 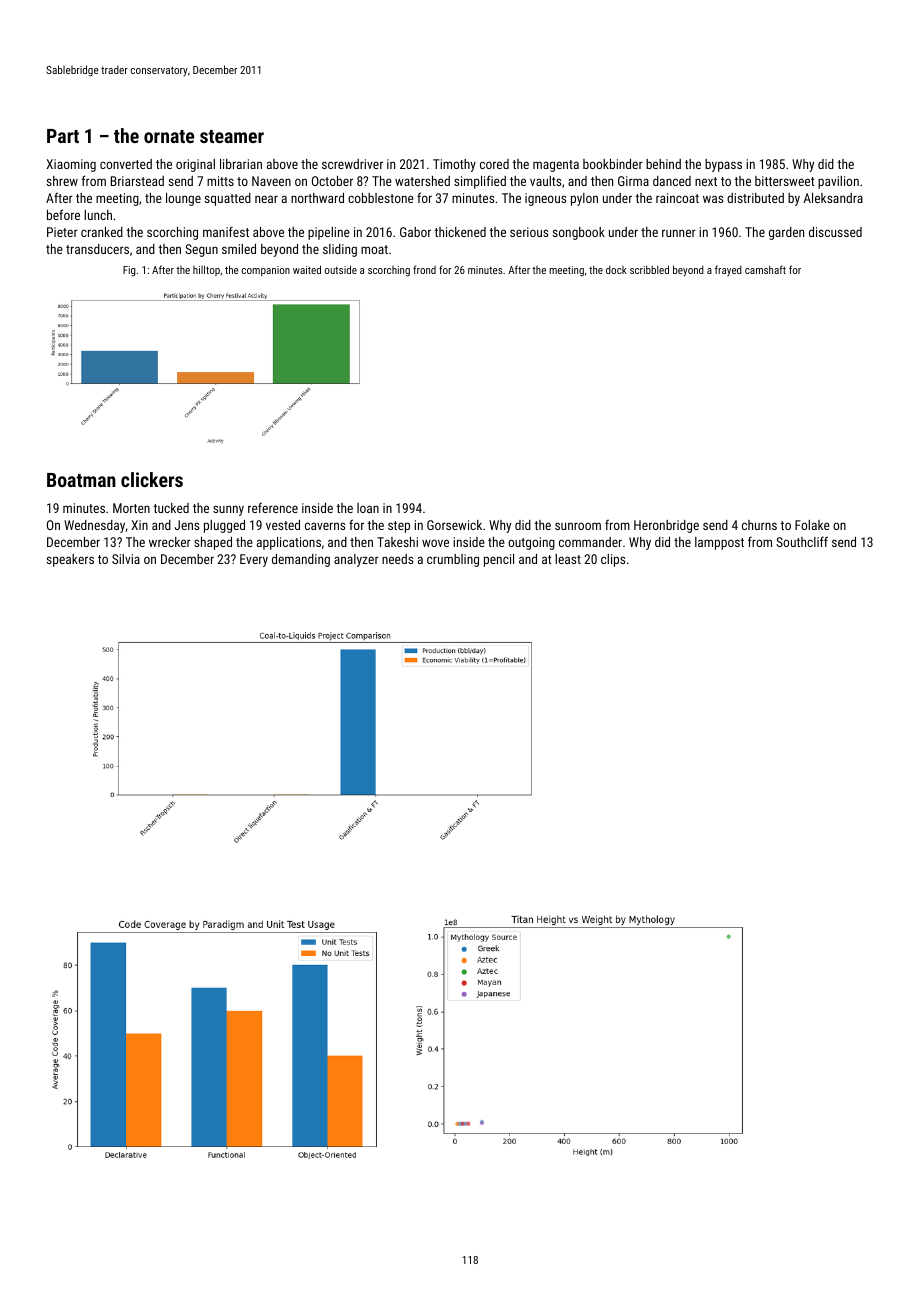 What do you see at coordinates (728, 271) in the screenshot?
I see `frayed` at bounding box center [728, 271].
